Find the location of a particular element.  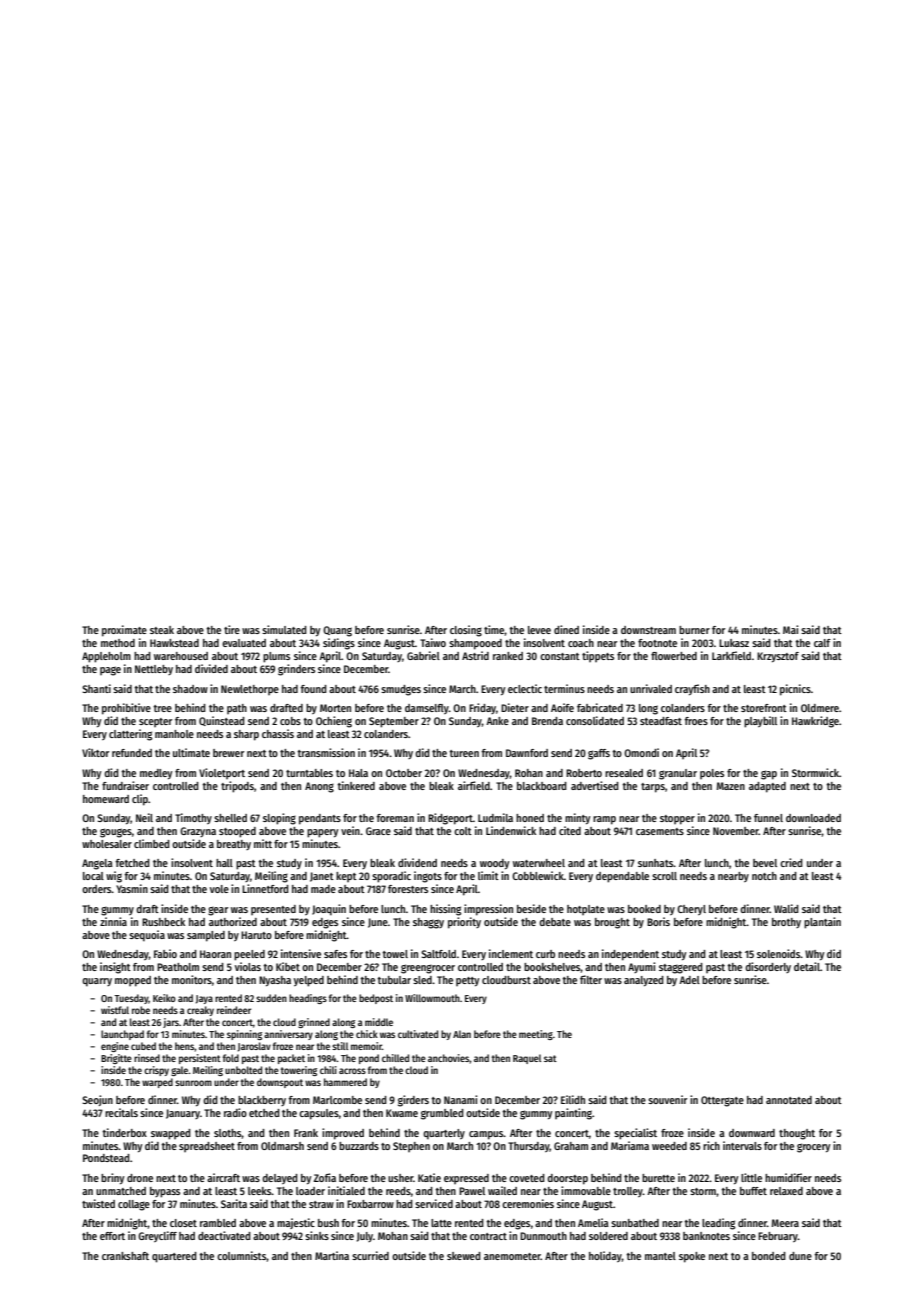

proximate is located at coordinates (124, 631).
